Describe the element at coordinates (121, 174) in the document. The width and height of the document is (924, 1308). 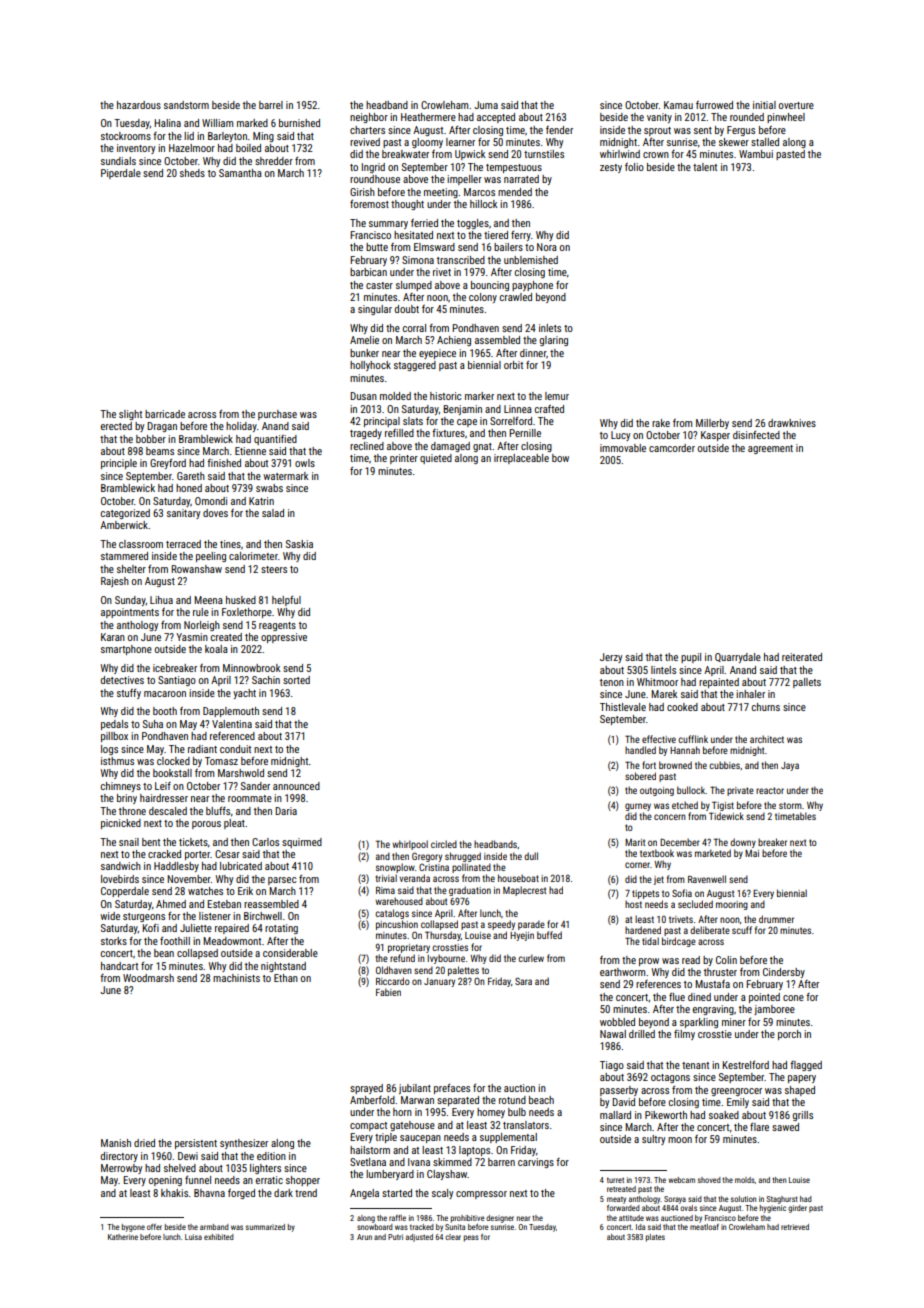
I see `Piperdale` at that location.
